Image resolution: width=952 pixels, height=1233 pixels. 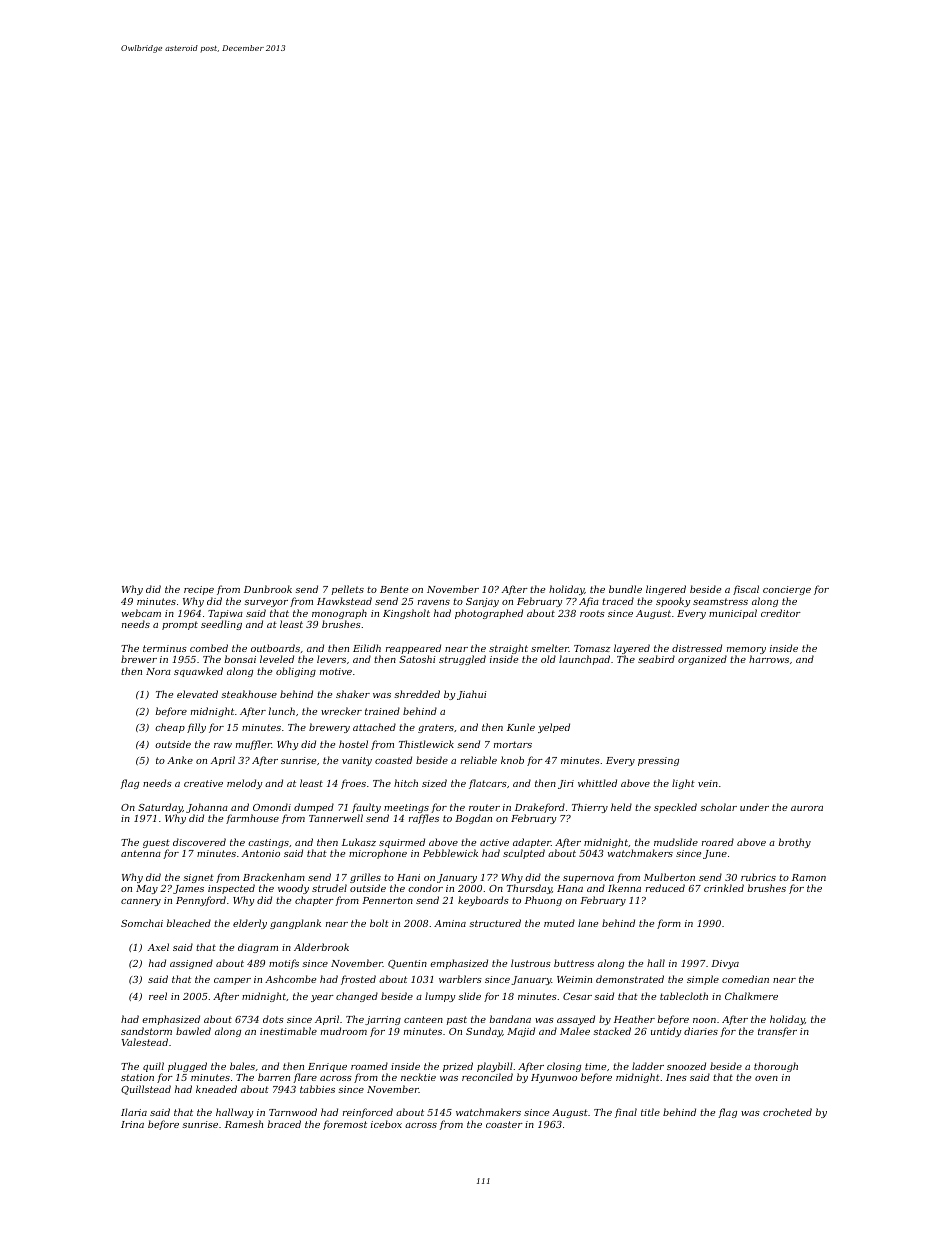 I want to click on cheap, so click(x=170, y=728).
